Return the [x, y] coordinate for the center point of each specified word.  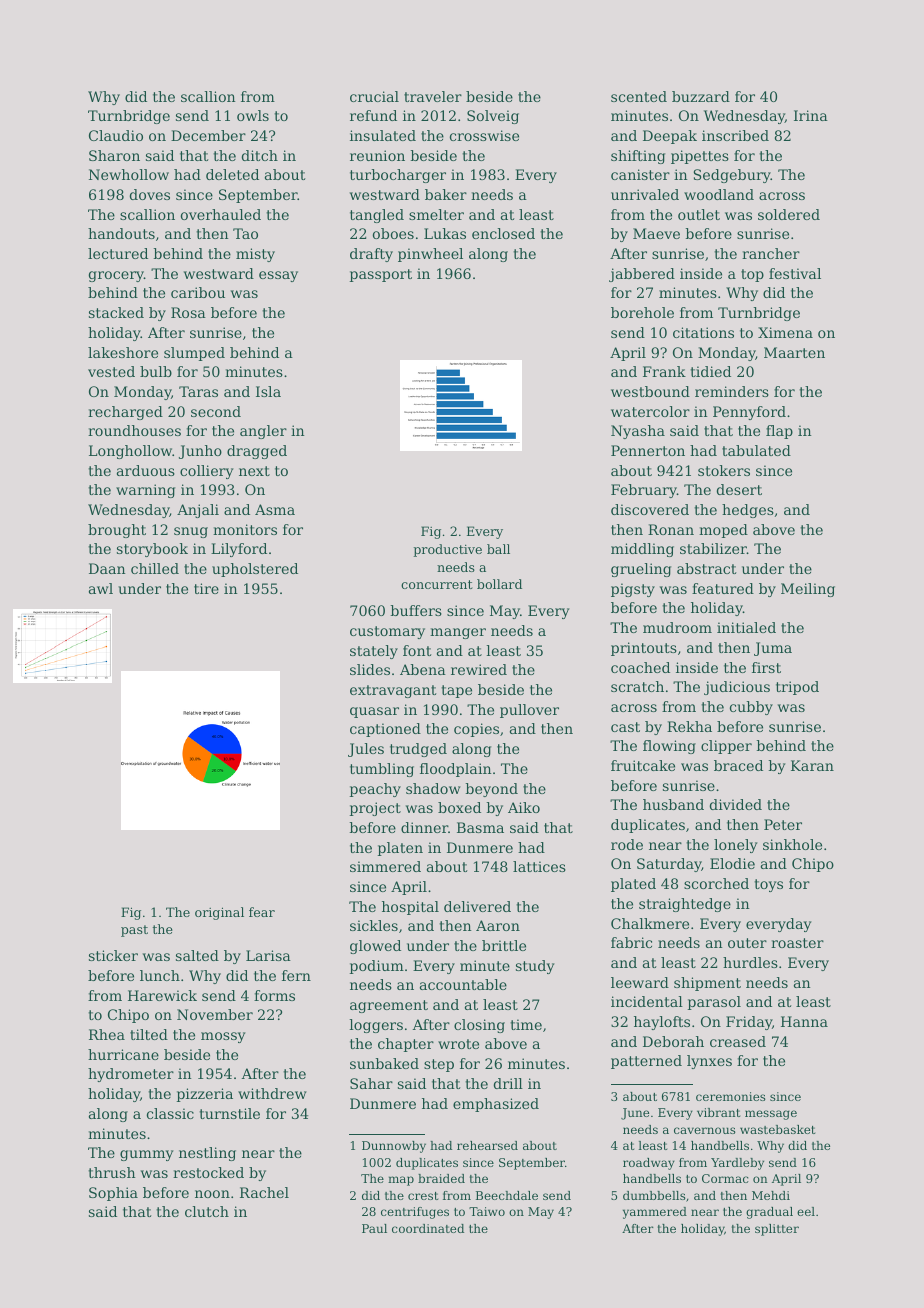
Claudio [116, 135]
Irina [811, 115]
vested [111, 371]
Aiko [524, 807]
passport [381, 275]
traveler [433, 96]
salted [197, 955]
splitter [777, 1230]
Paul [374, 1228]
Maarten [794, 352]
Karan [812, 765]
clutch [207, 1211]
